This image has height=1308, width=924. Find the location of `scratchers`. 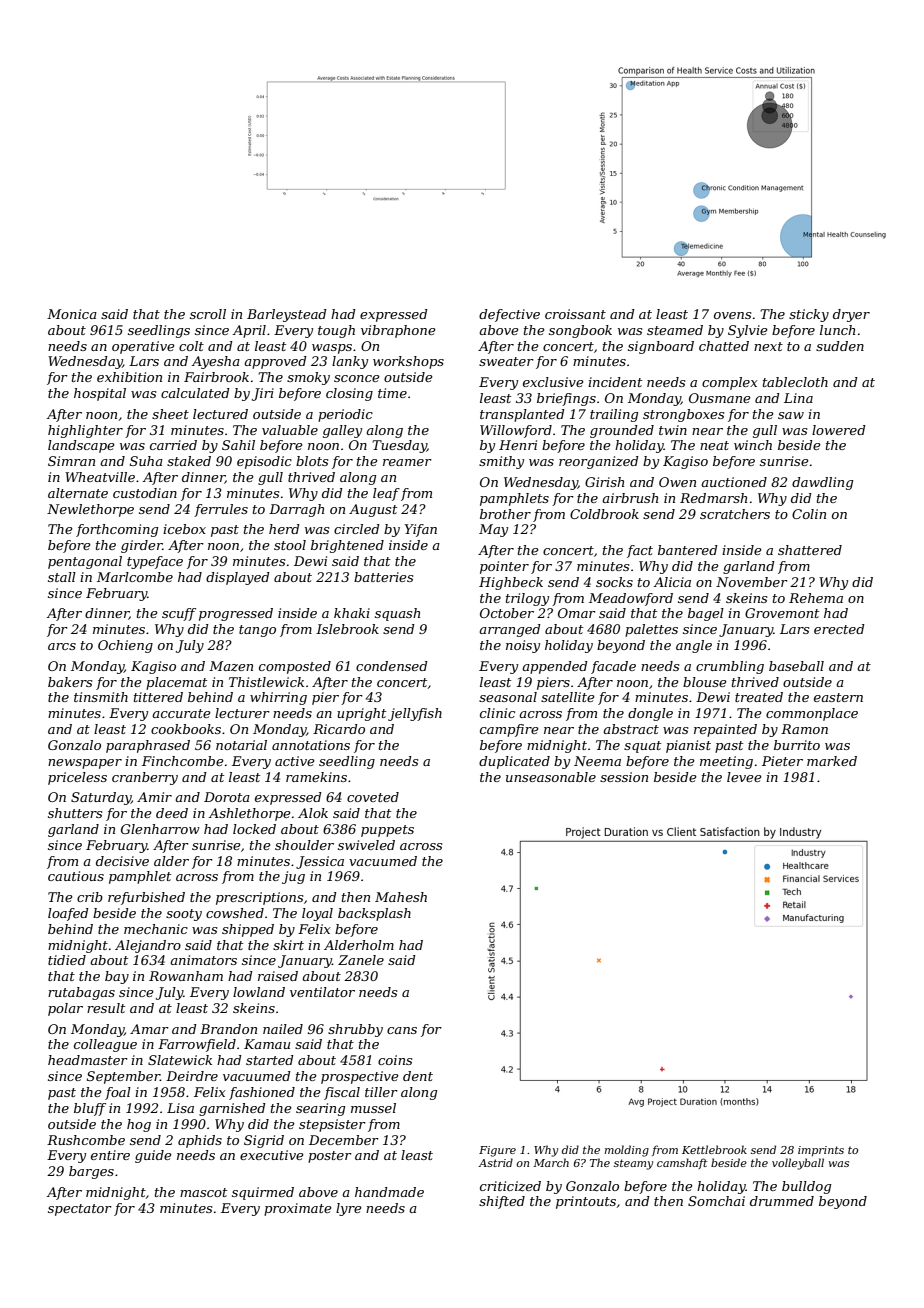

scratchers is located at coordinates (735, 514).
